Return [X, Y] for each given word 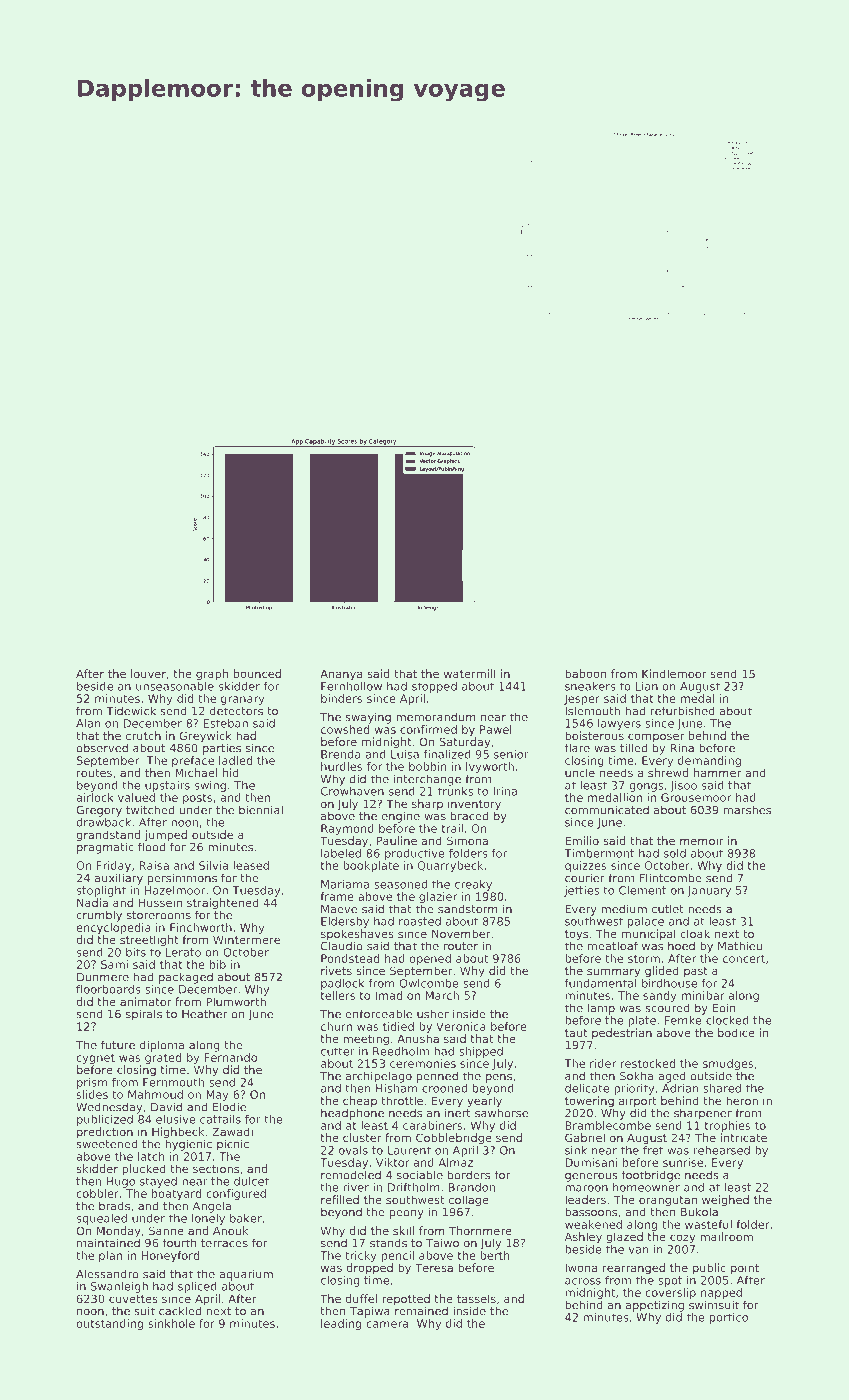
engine [401, 817]
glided [662, 972]
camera [387, 1324]
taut [576, 1033]
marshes [747, 810]
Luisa [405, 754]
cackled [180, 1311]
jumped [166, 836]
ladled [235, 760]
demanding [709, 761]
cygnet [95, 1059]
